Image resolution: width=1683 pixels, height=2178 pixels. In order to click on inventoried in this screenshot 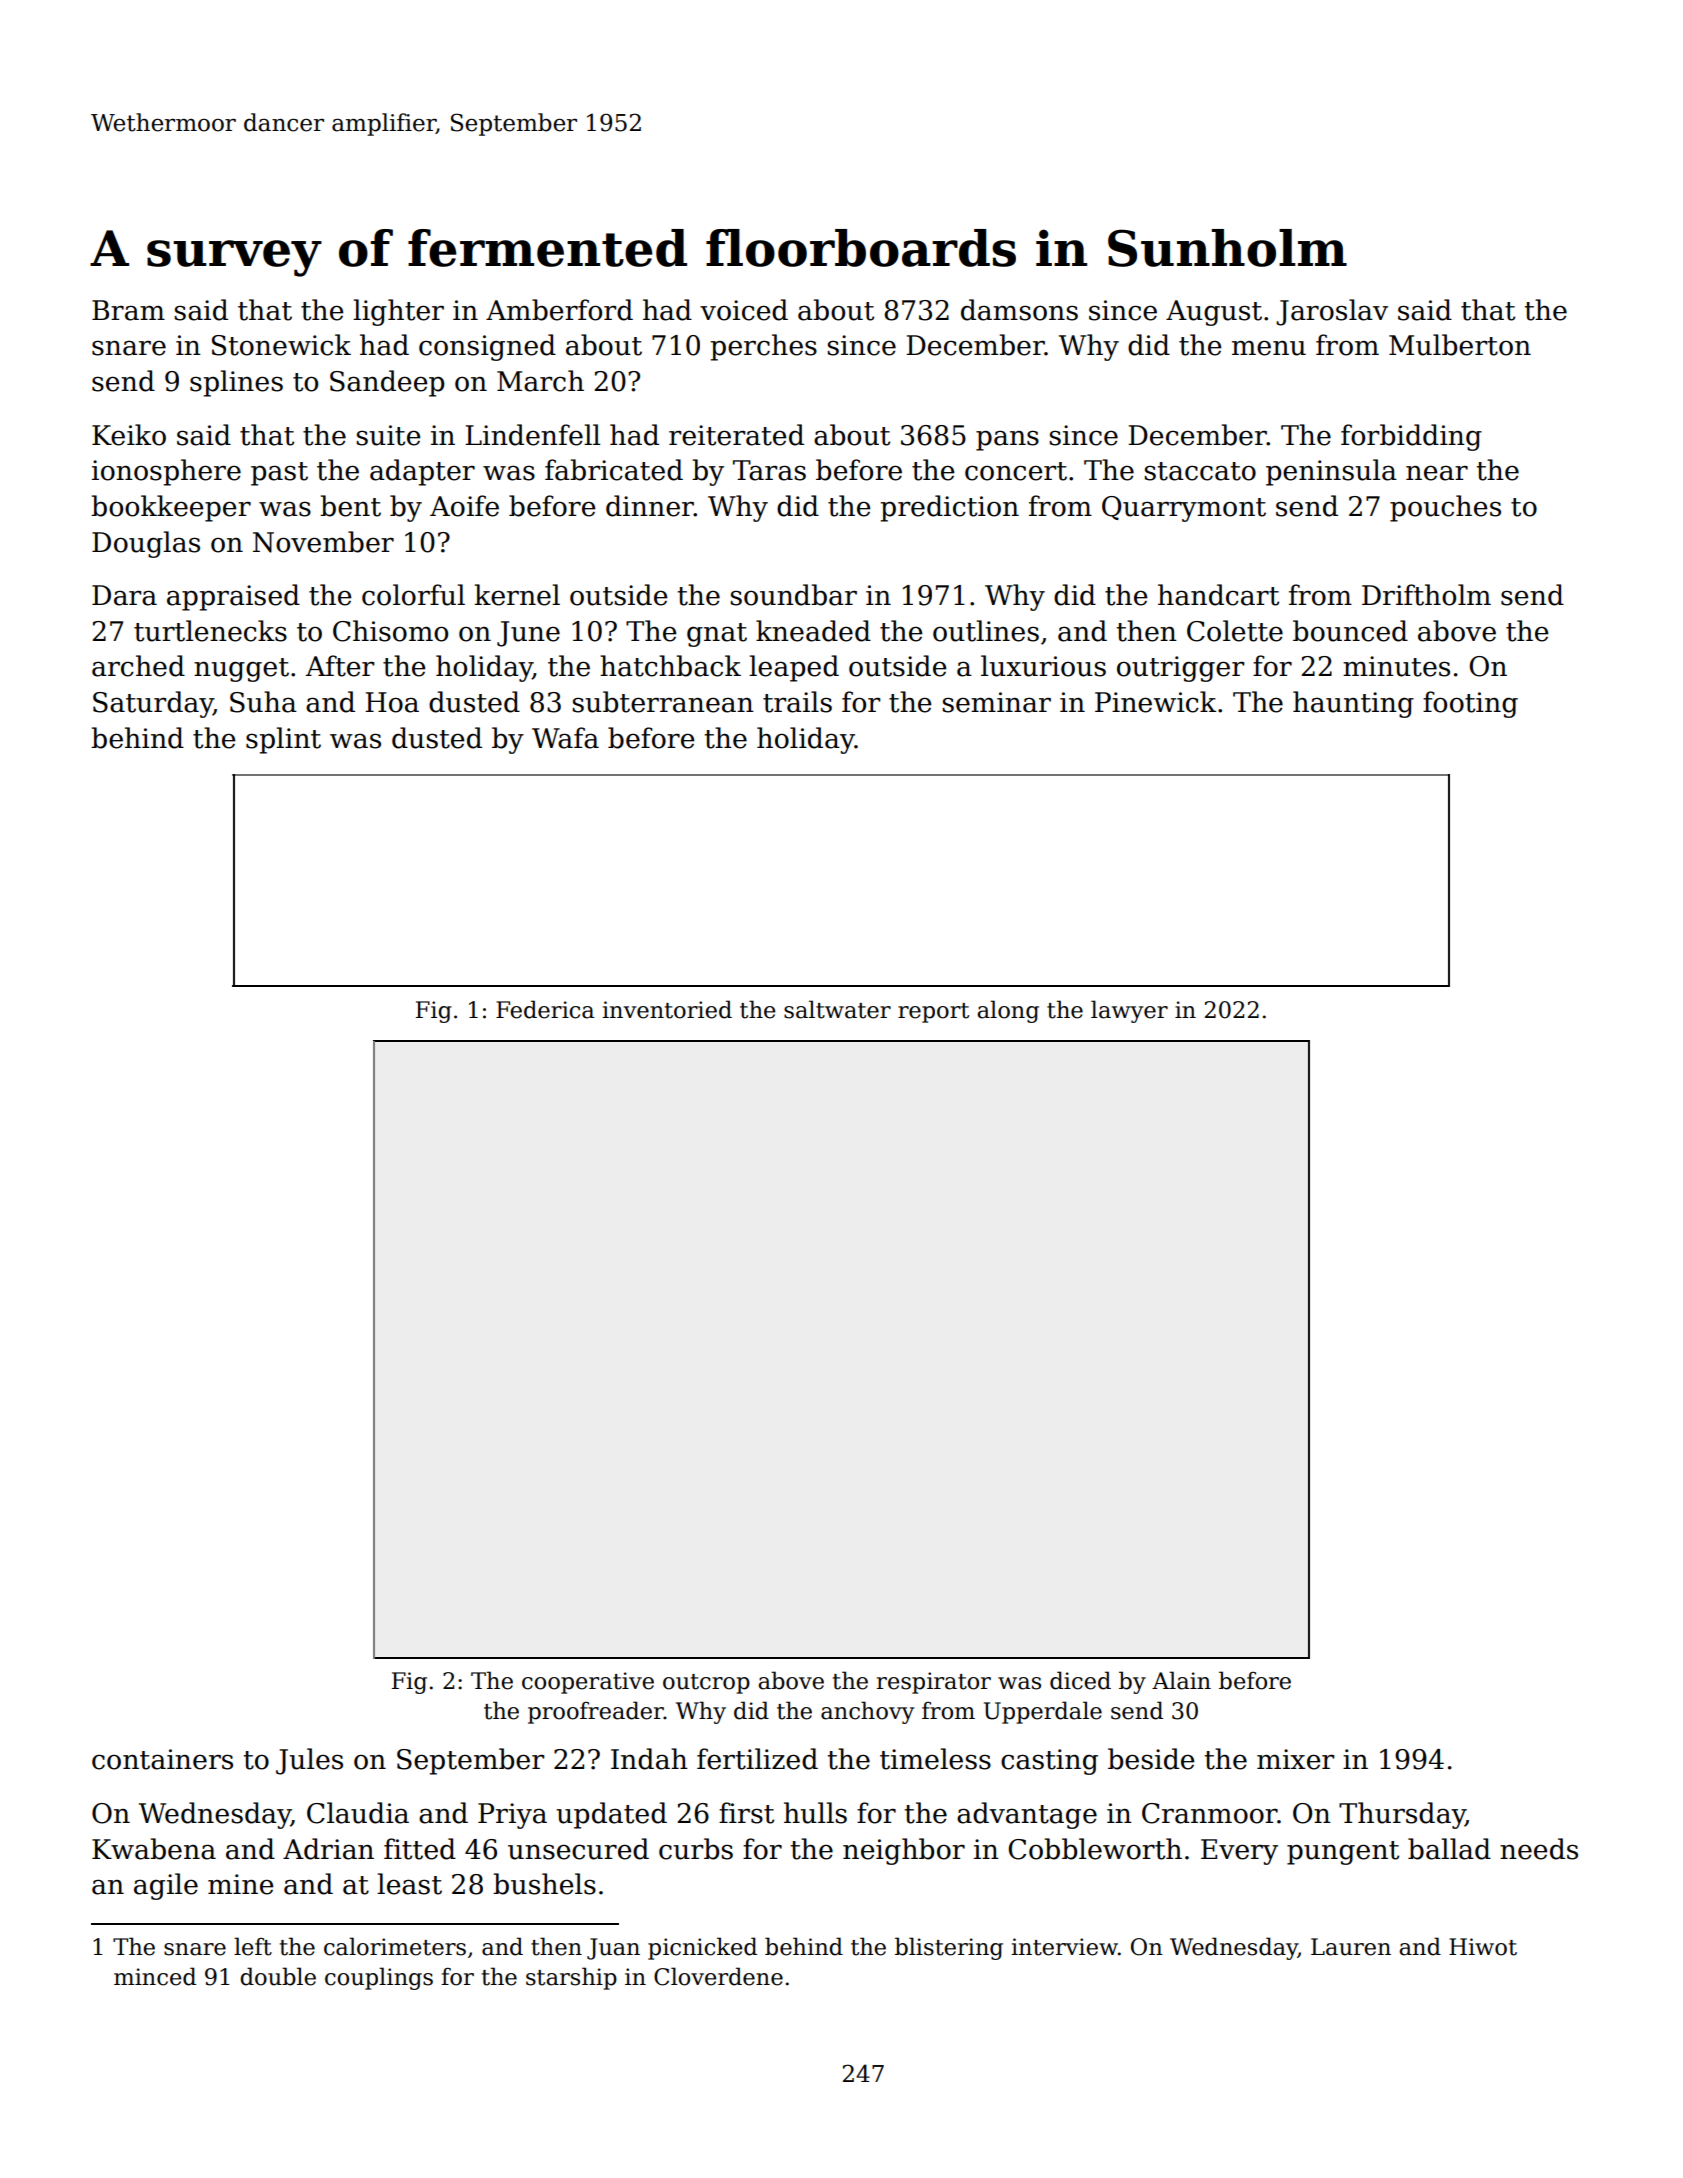, I will do `click(667, 1009)`.
